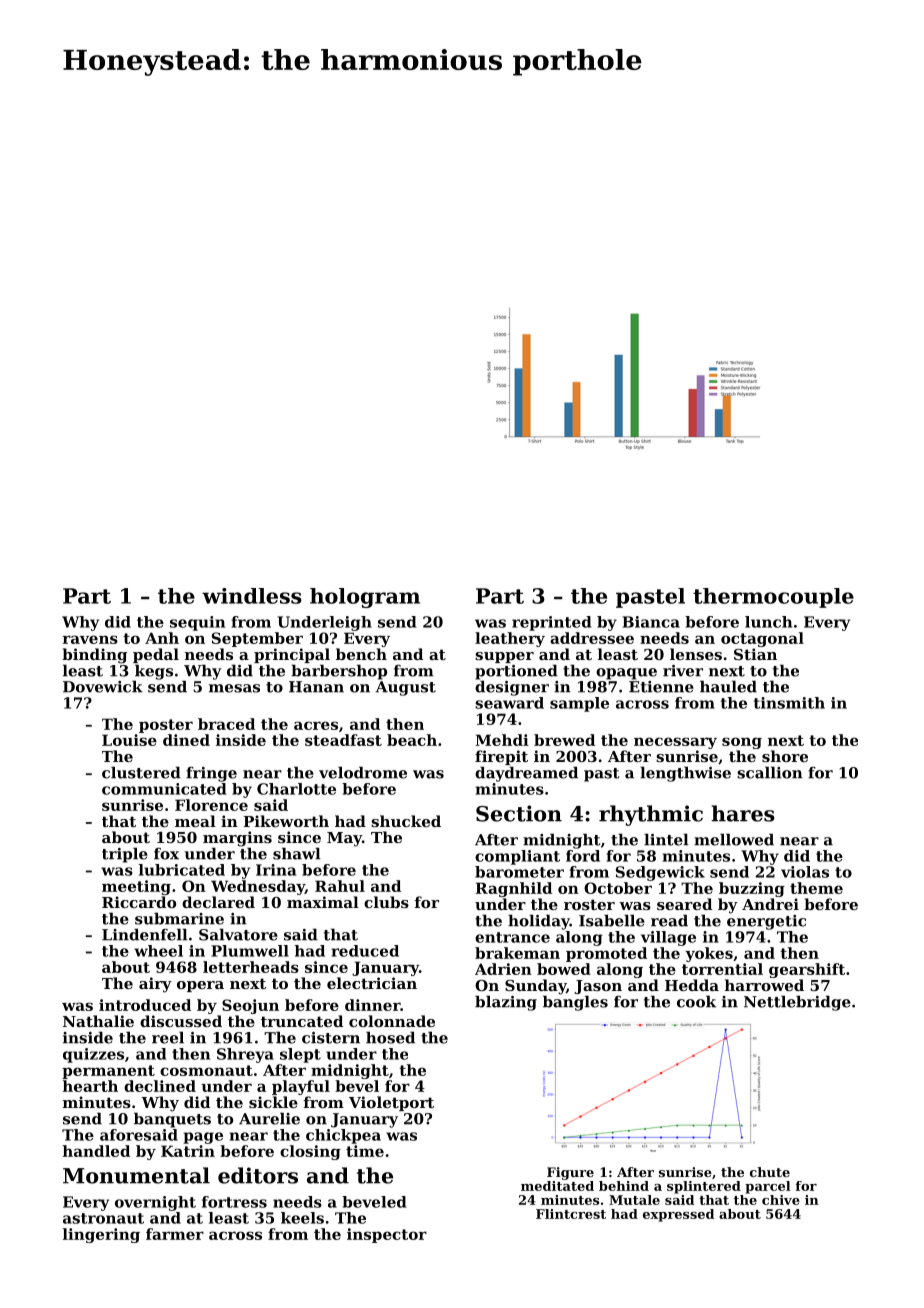 The height and width of the screenshot is (1308, 924). What do you see at coordinates (195, 821) in the screenshot?
I see `meal` at bounding box center [195, 821].
